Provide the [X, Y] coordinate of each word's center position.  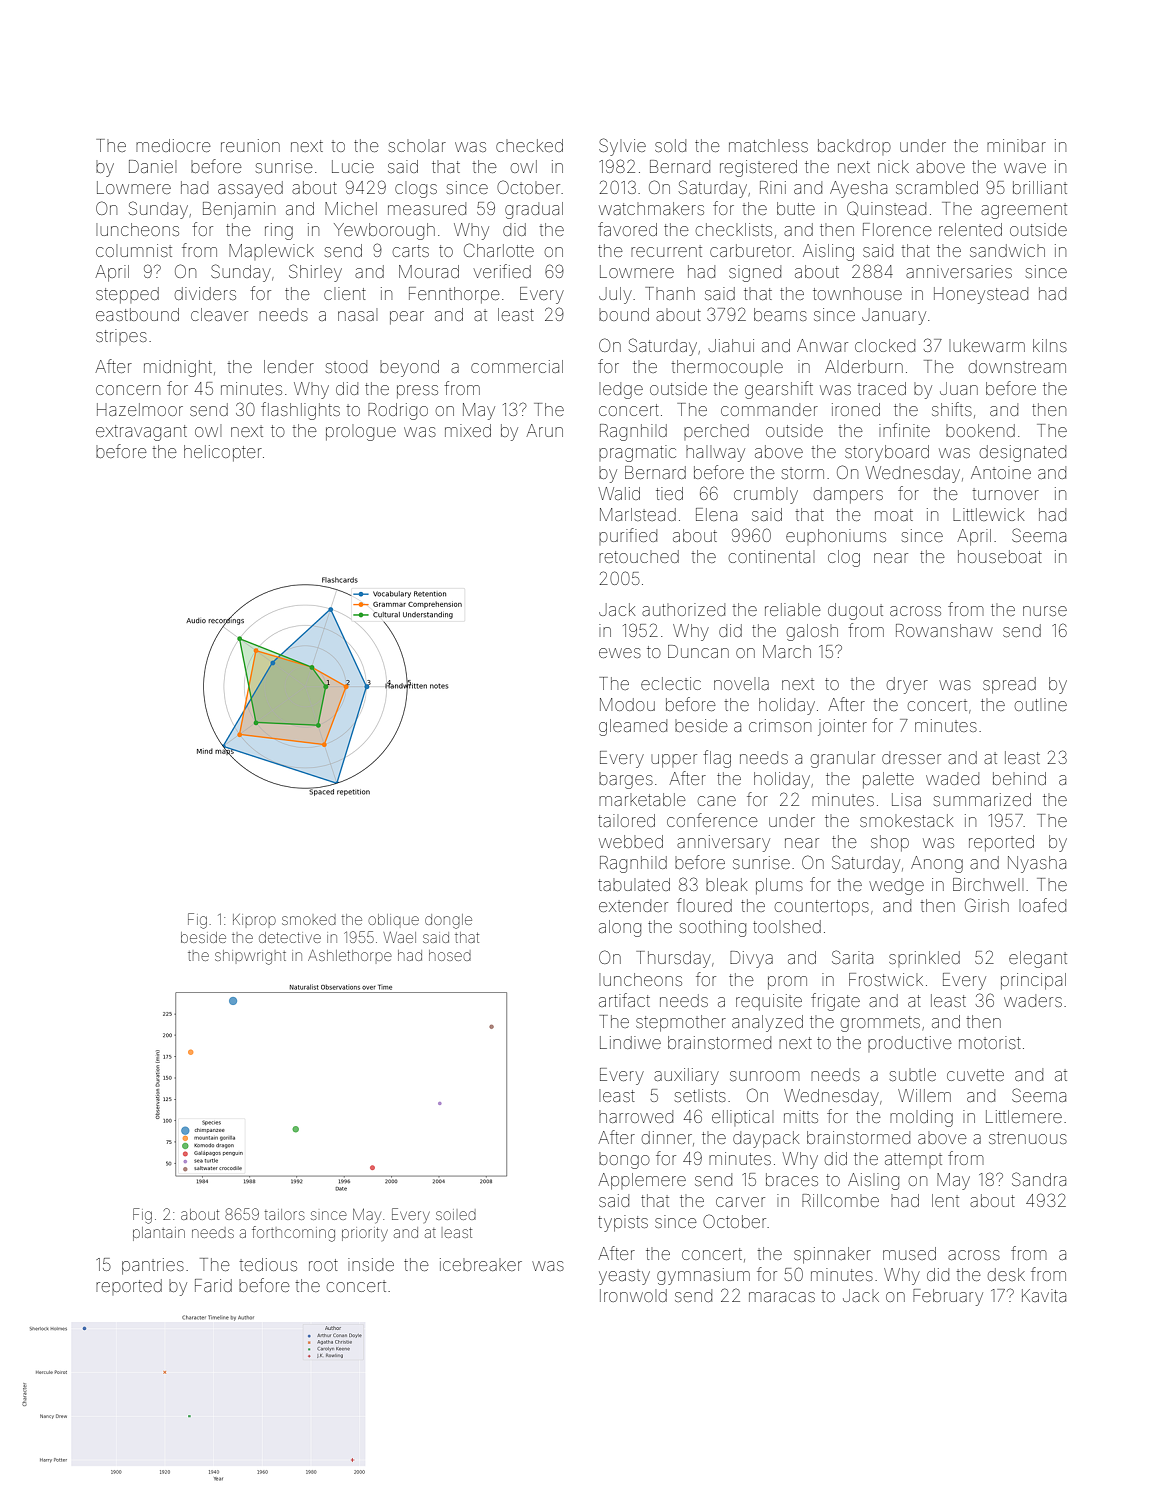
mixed [468, 430]
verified [502, 271]
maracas [782, 1297]
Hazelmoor [140, 409]
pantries [153, 1266]
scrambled [937, 187]
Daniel [151, 166]
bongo [624, 1162]
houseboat [1000, 556]
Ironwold [633, 1295]
